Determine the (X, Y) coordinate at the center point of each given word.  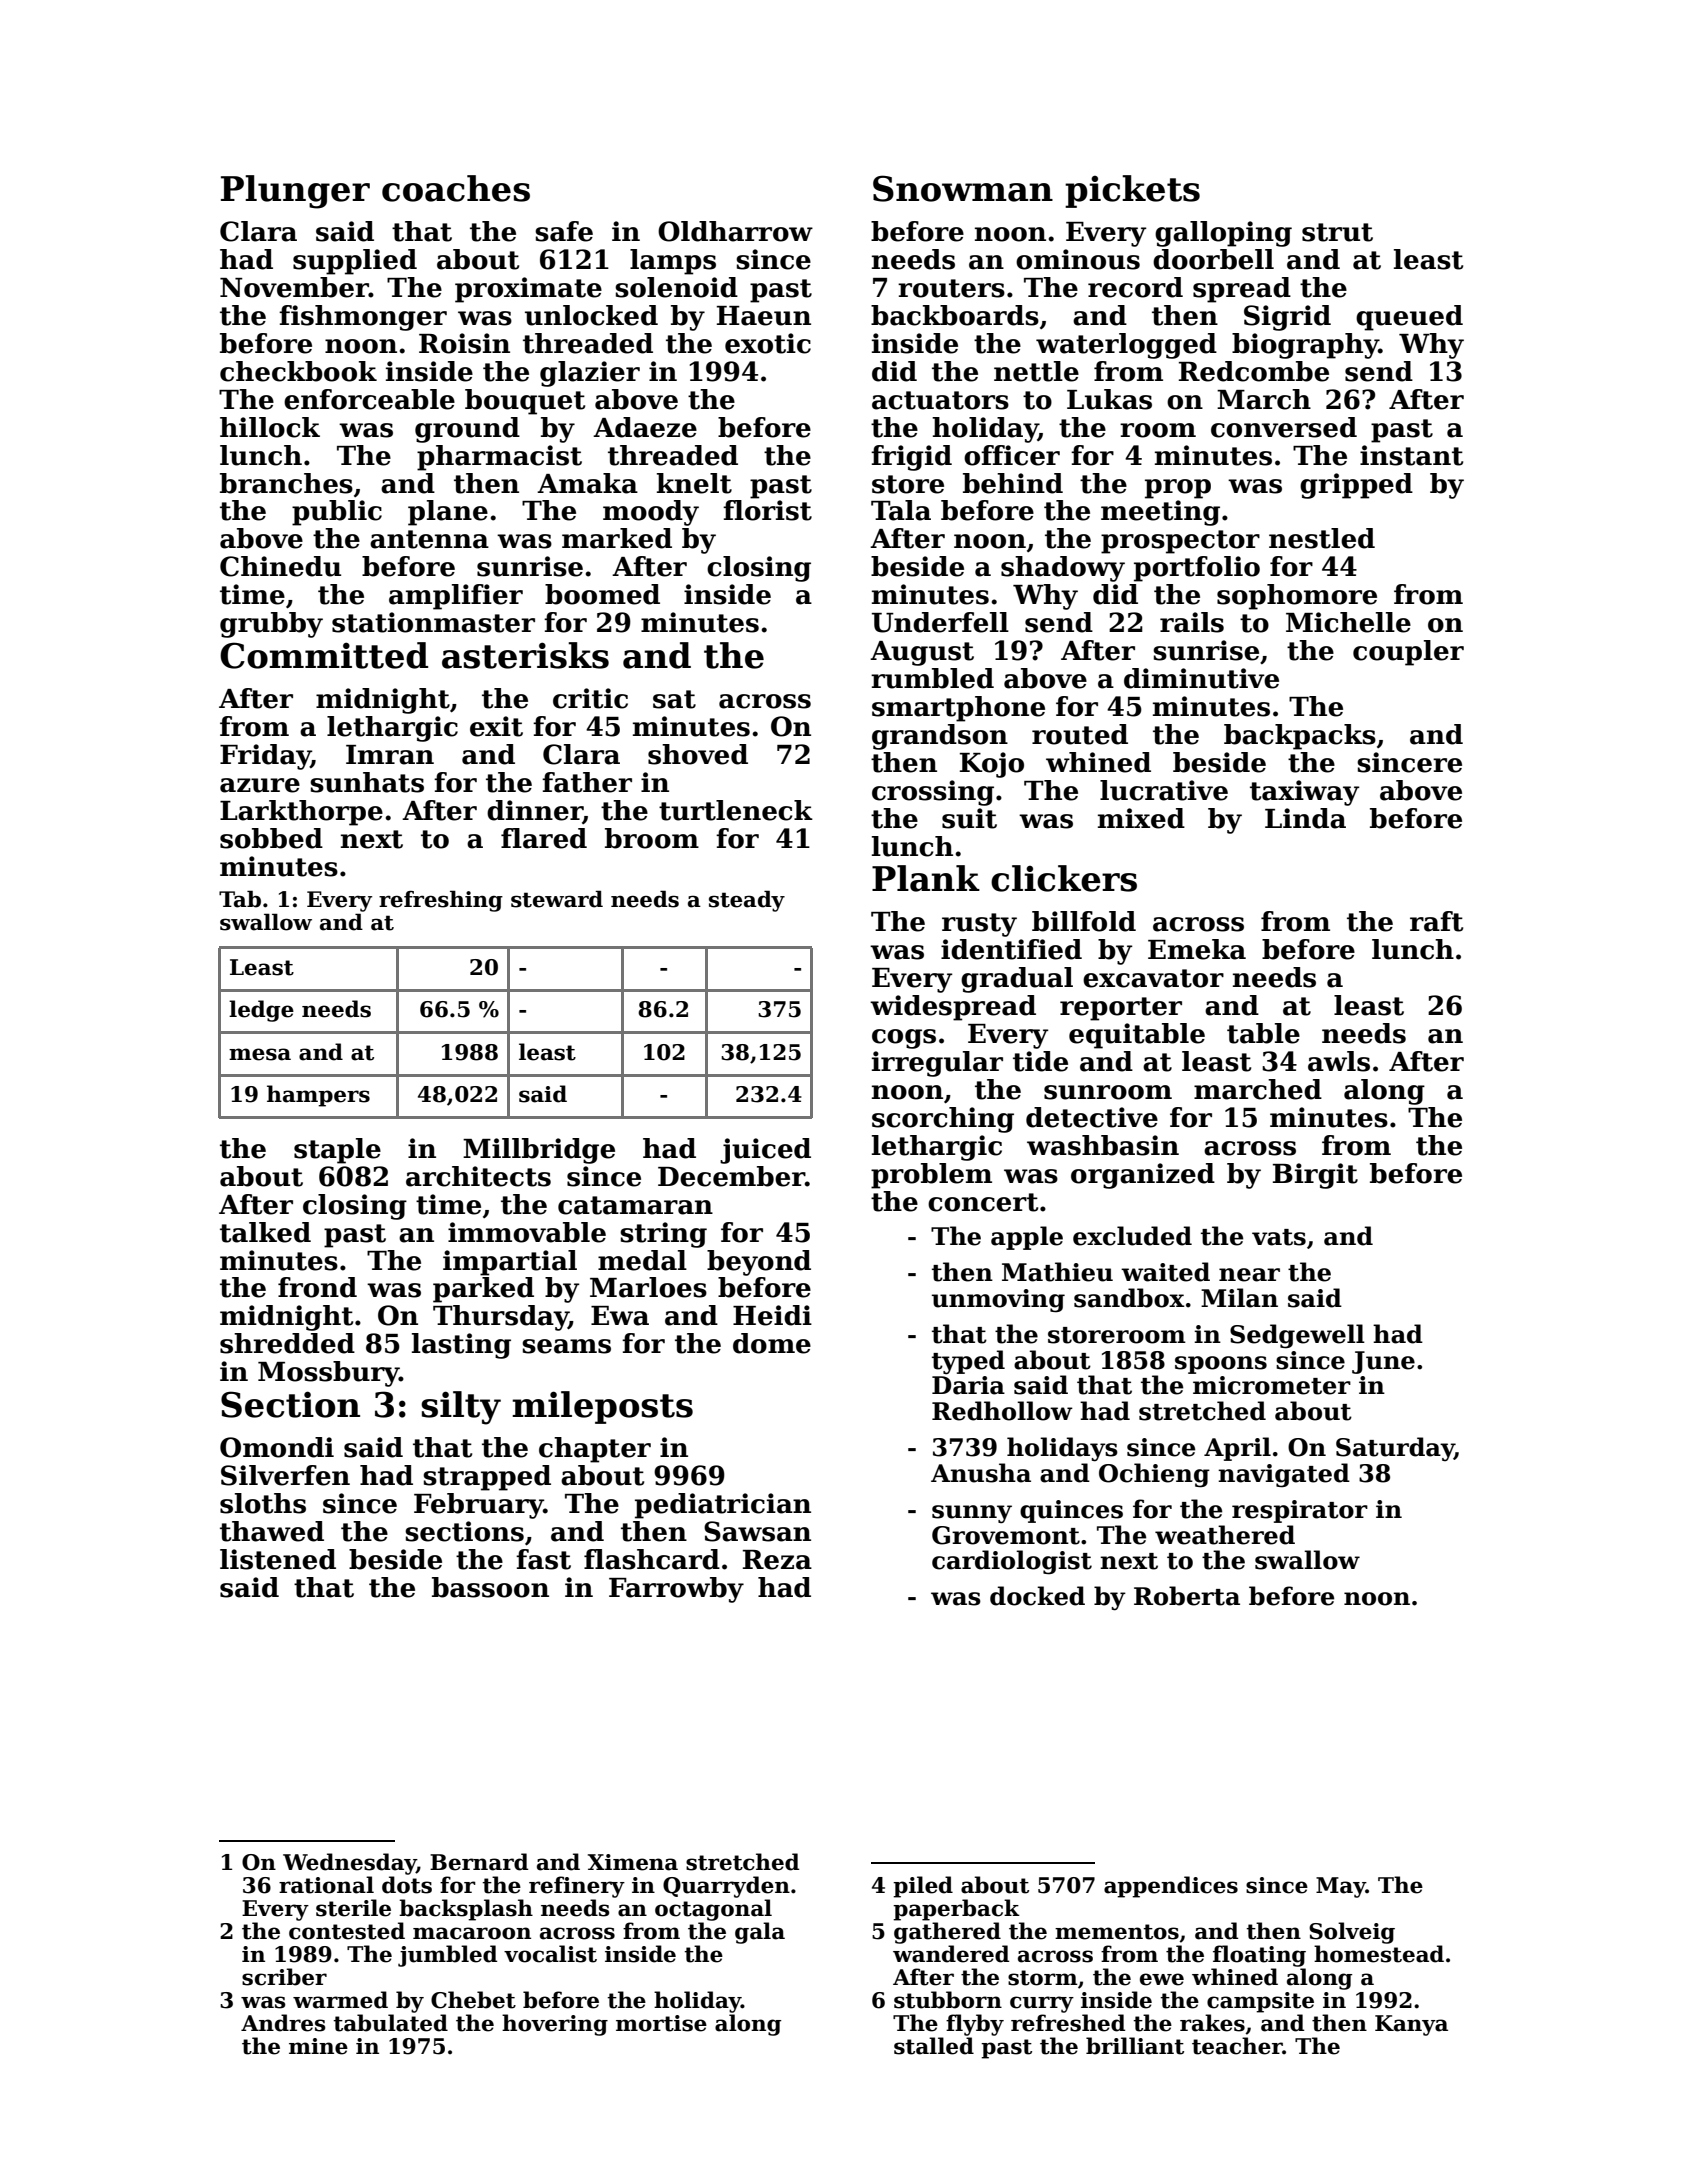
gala (760, 1933)
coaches (456, 188)
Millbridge (539, 1151)
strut (1337, 232)
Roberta (1187, 1596)
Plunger (295, 192)
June (1383, 1362)
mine (318, 2046)
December (731, 1176)
